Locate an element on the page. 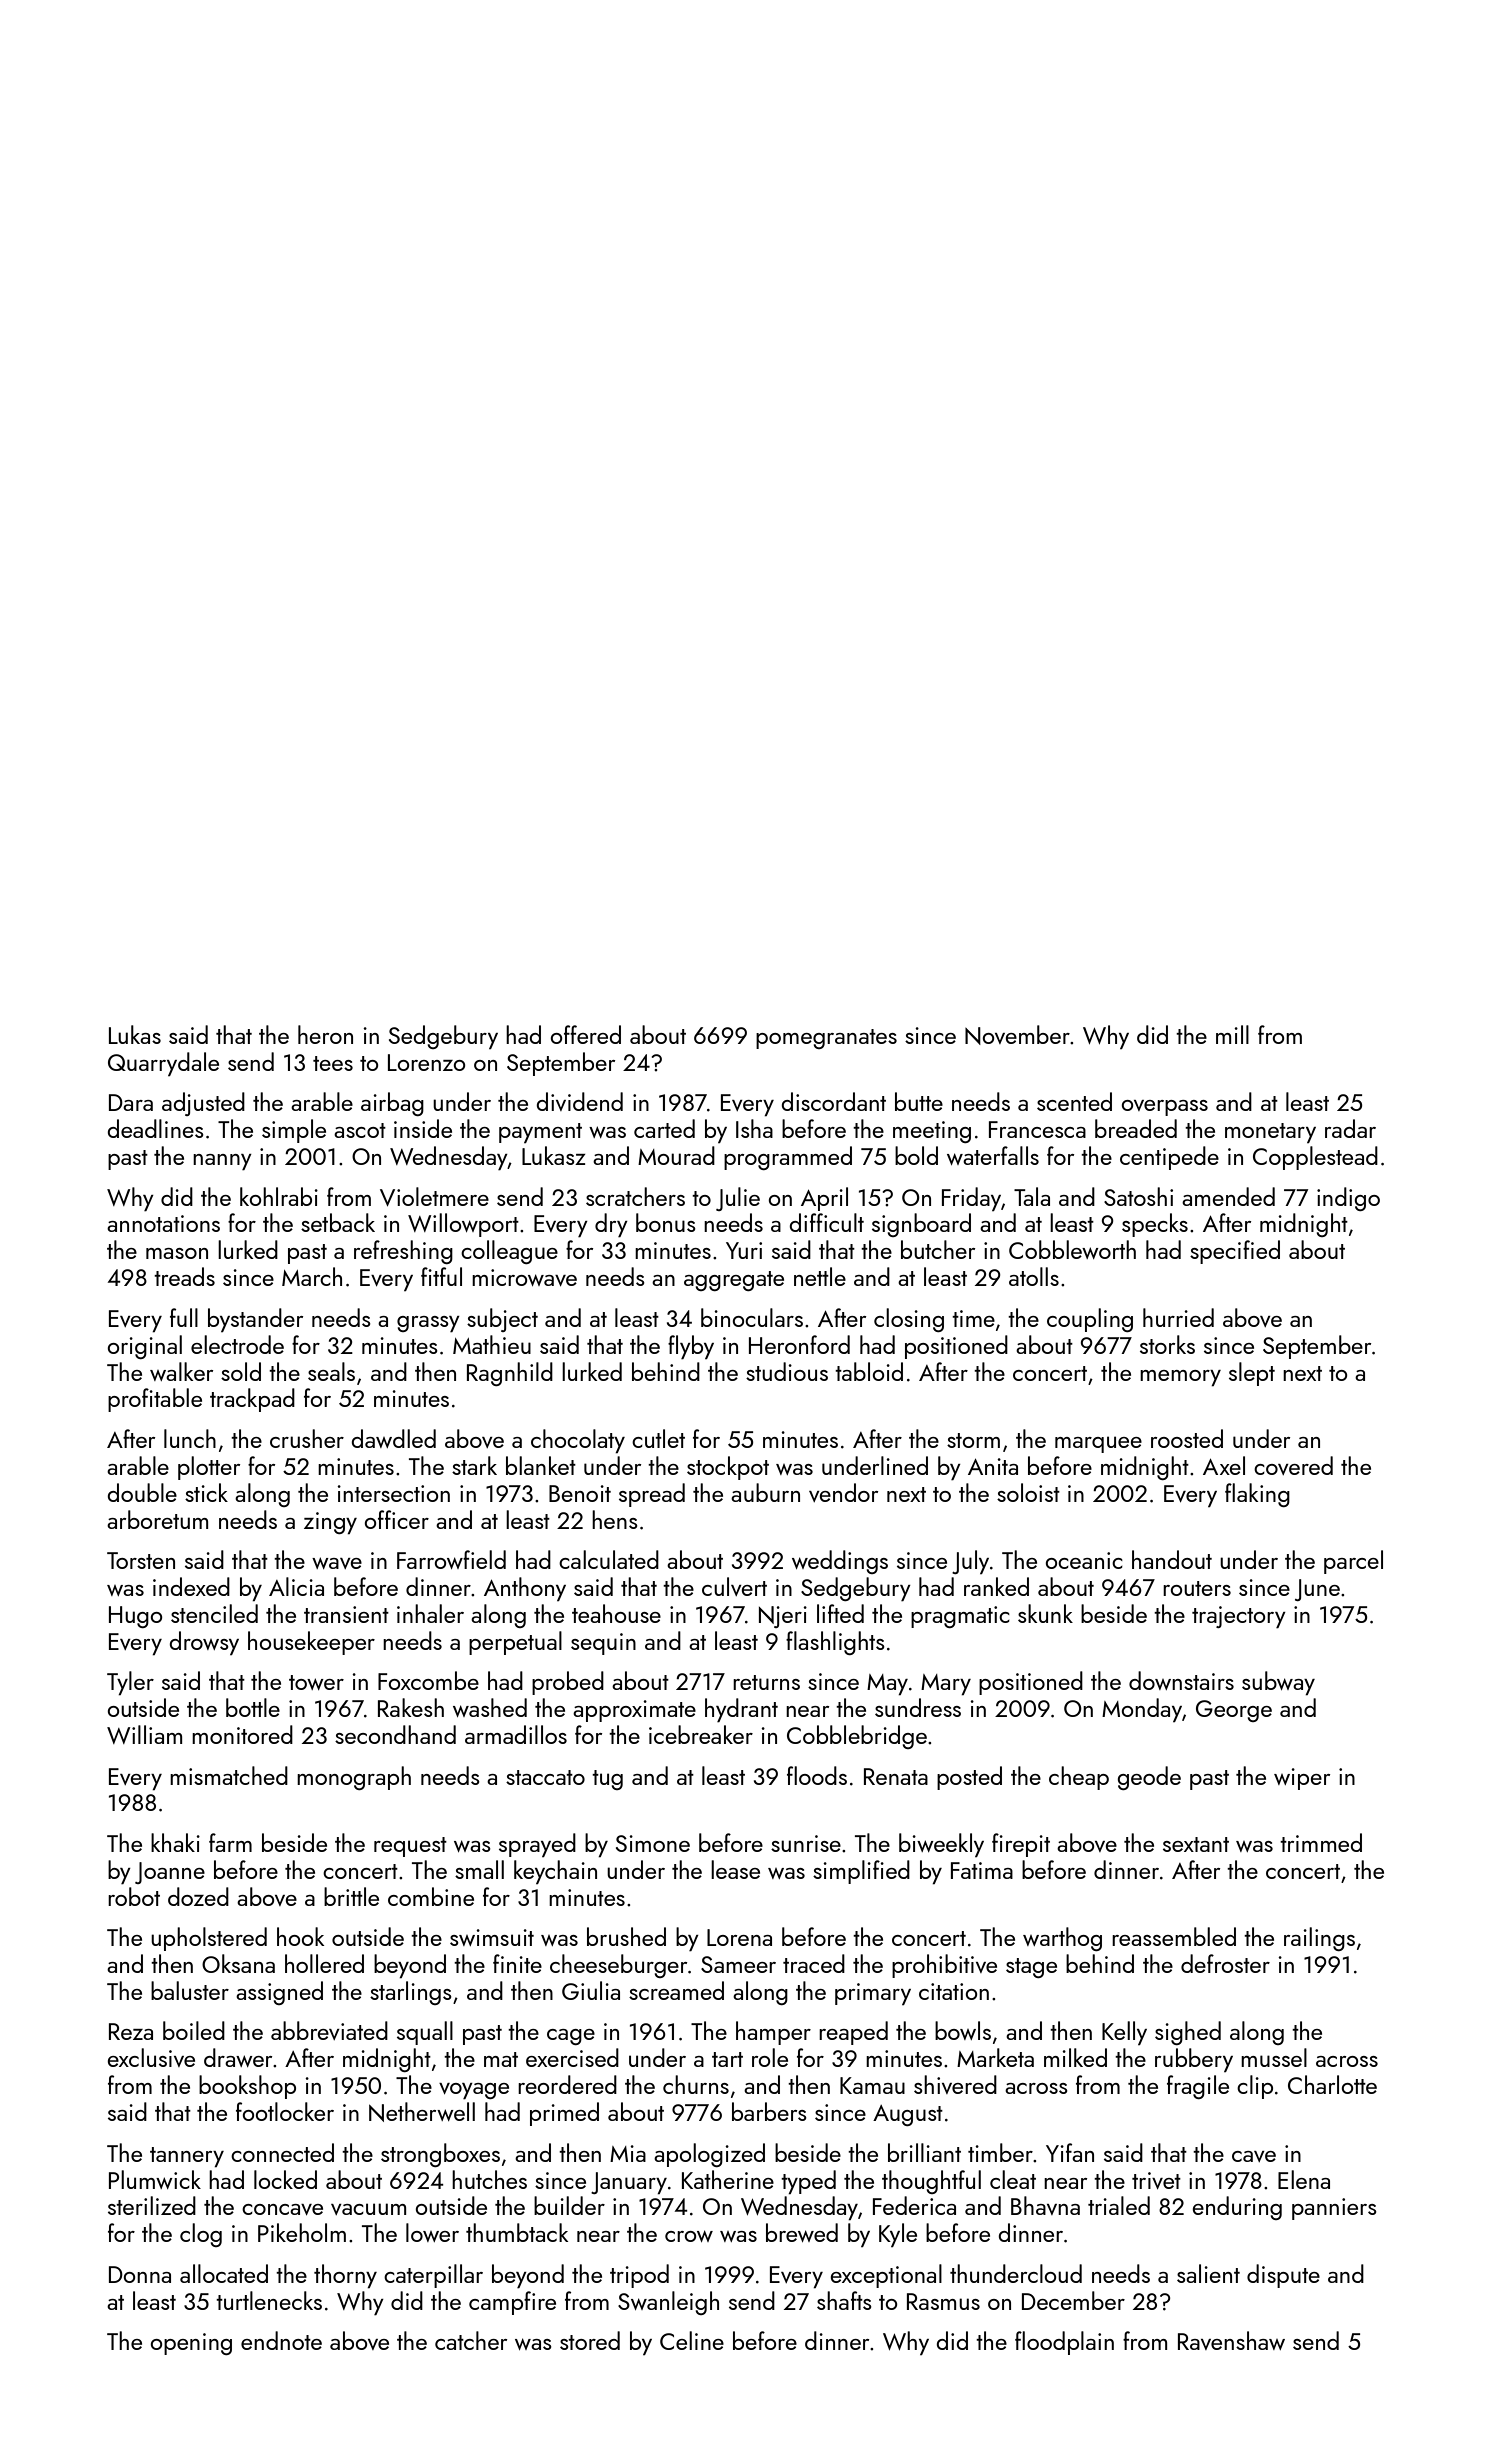 The image size is (1496, 2464). khaki is located at coordinates (175, 1842).
